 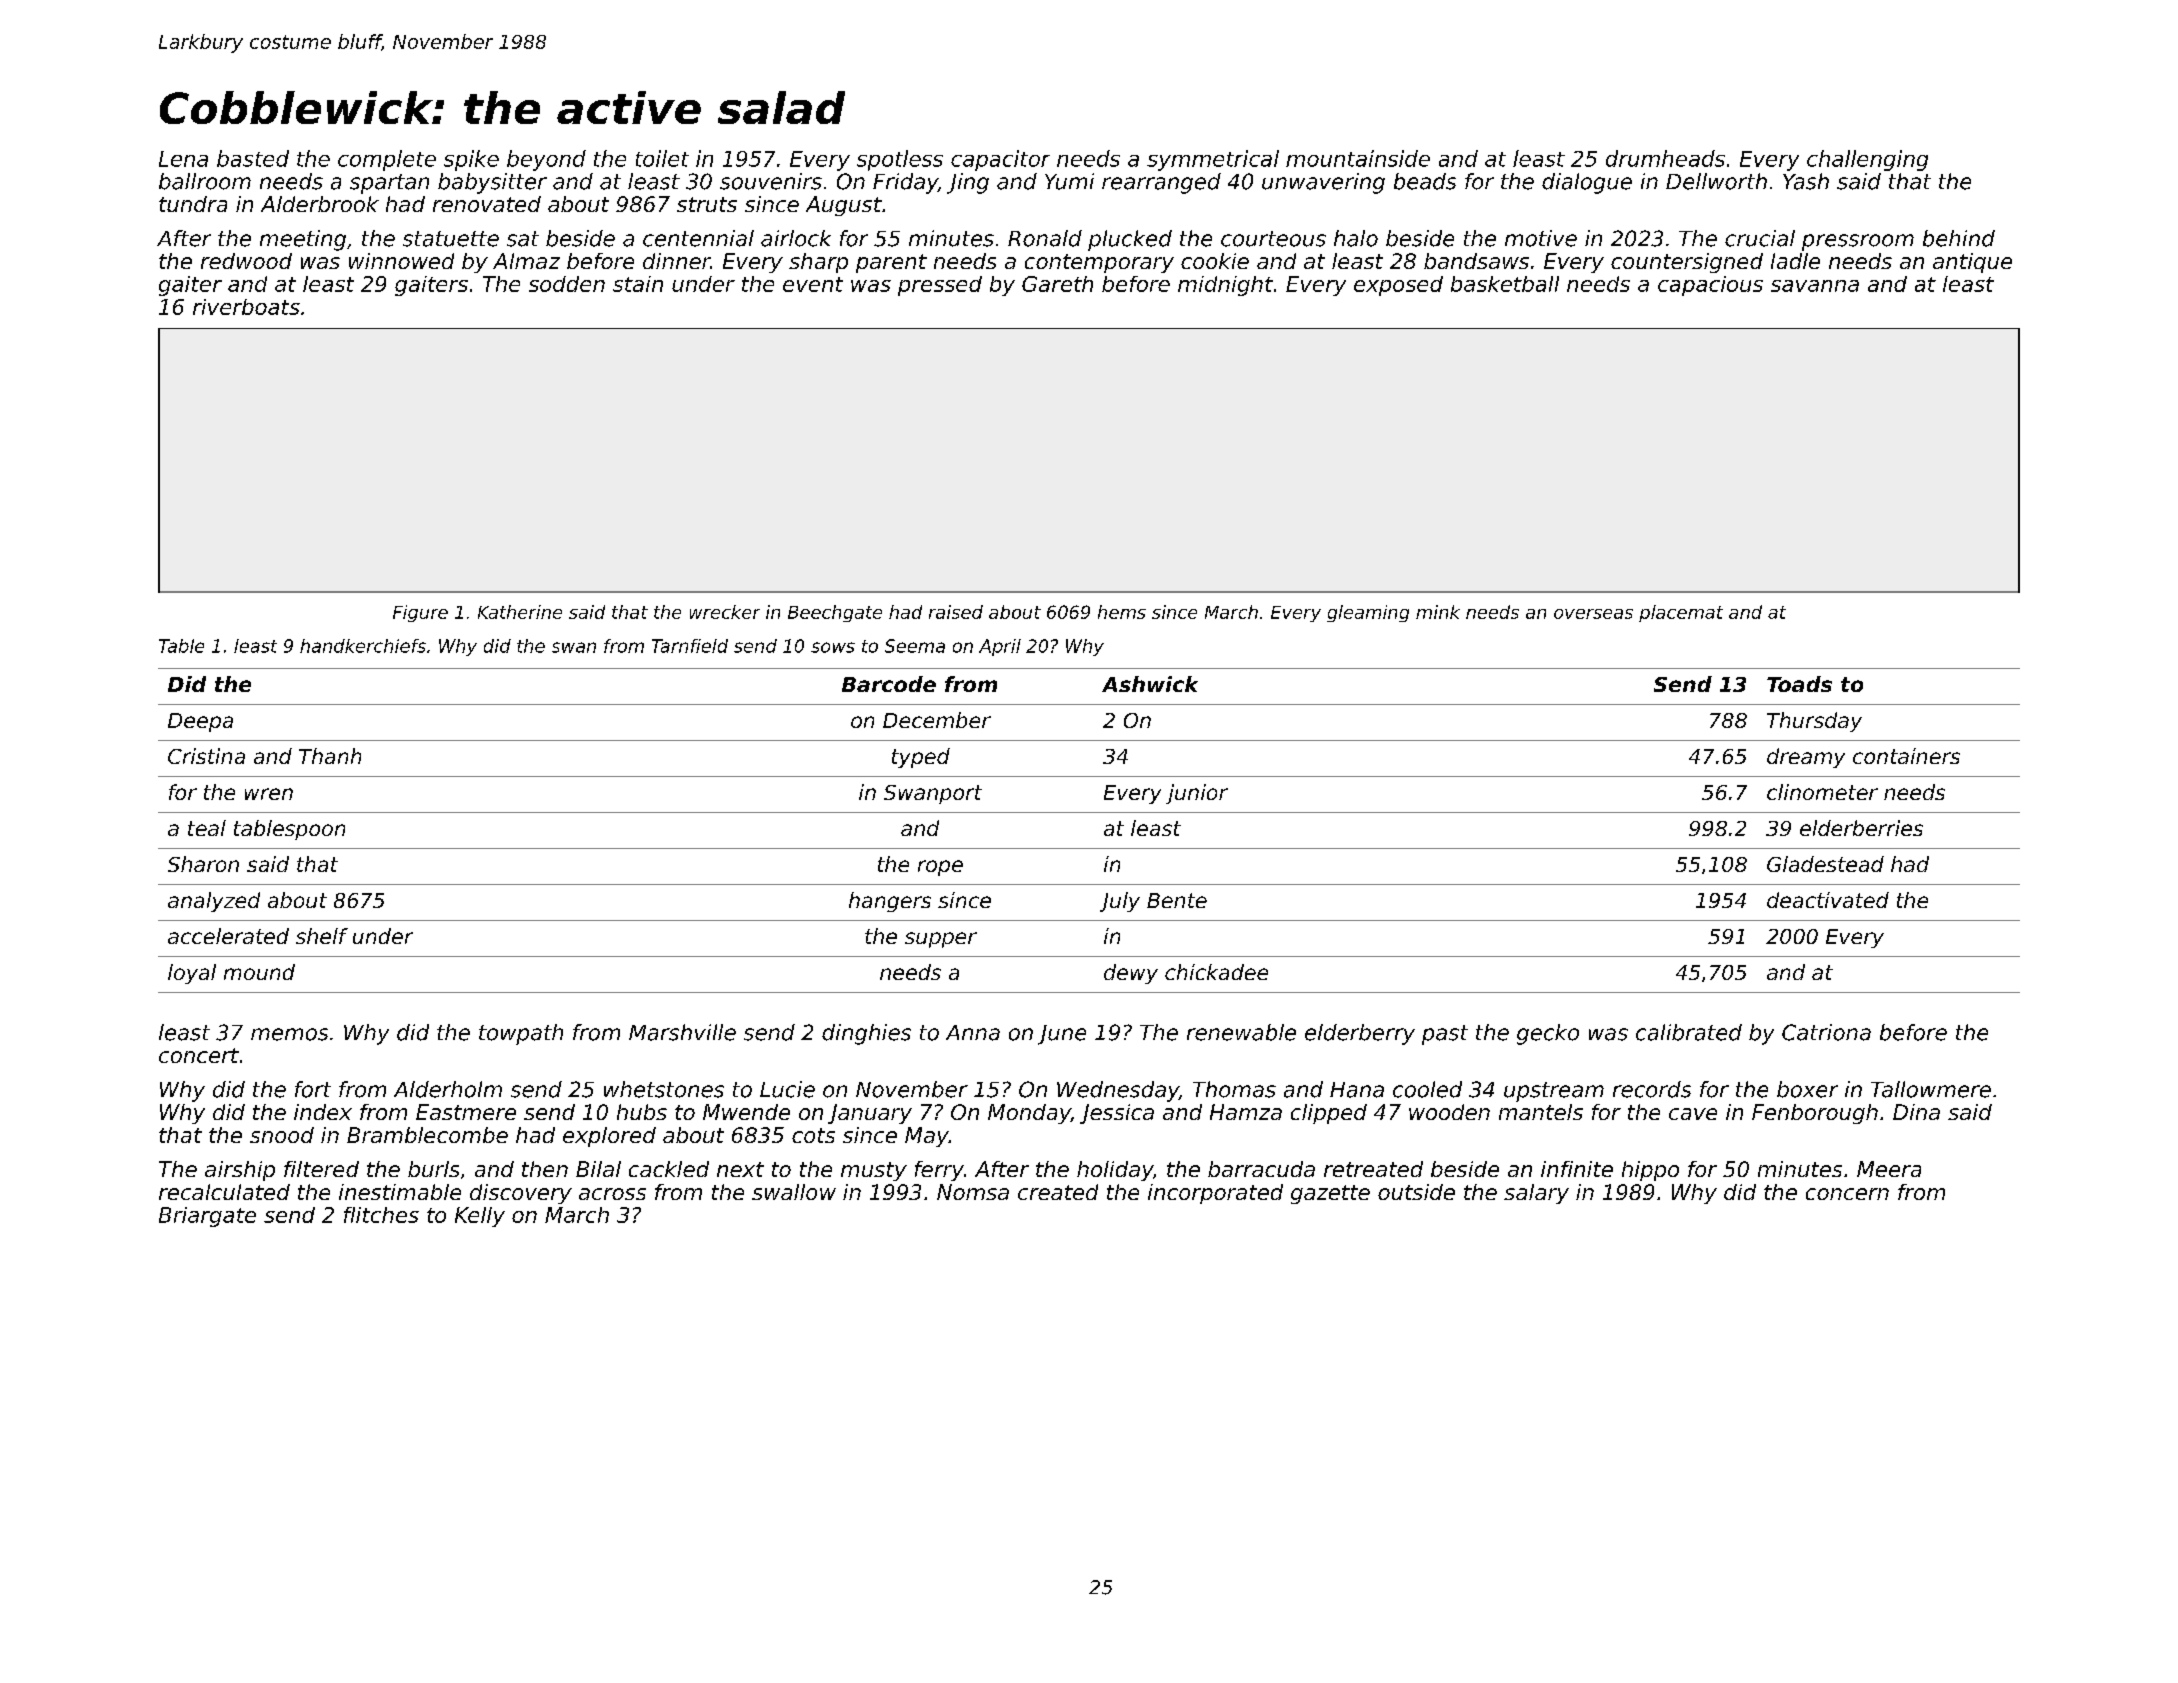 What do you see at coordinates (1225, 286) in the screenshot?
I see `midnight` at bounding box center [1225, 286].
